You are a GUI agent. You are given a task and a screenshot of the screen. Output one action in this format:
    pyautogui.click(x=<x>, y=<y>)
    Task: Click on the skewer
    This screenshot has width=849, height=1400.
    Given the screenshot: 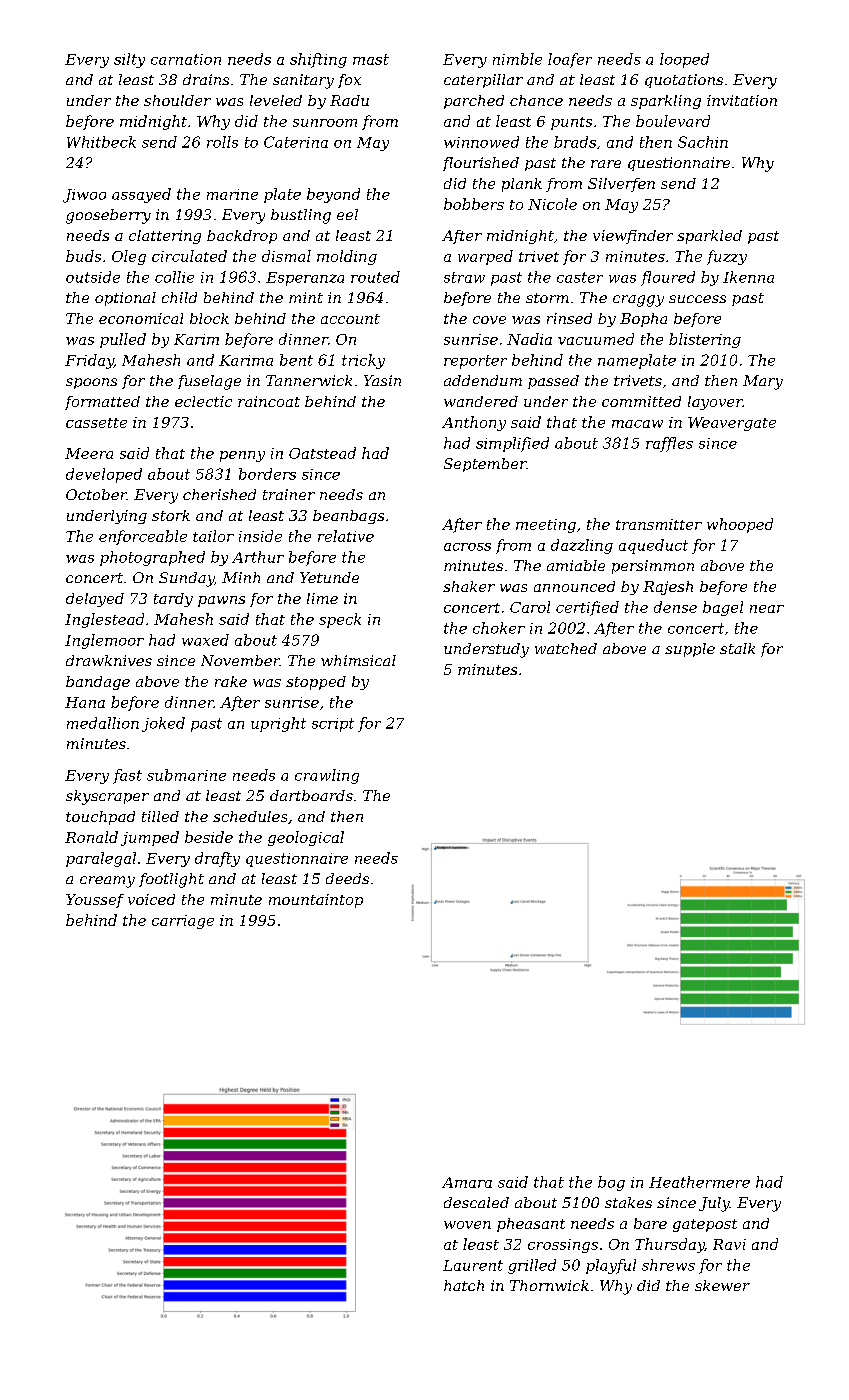 What is the action you would take?
    pyautogui.click(x=722, y=1285)
